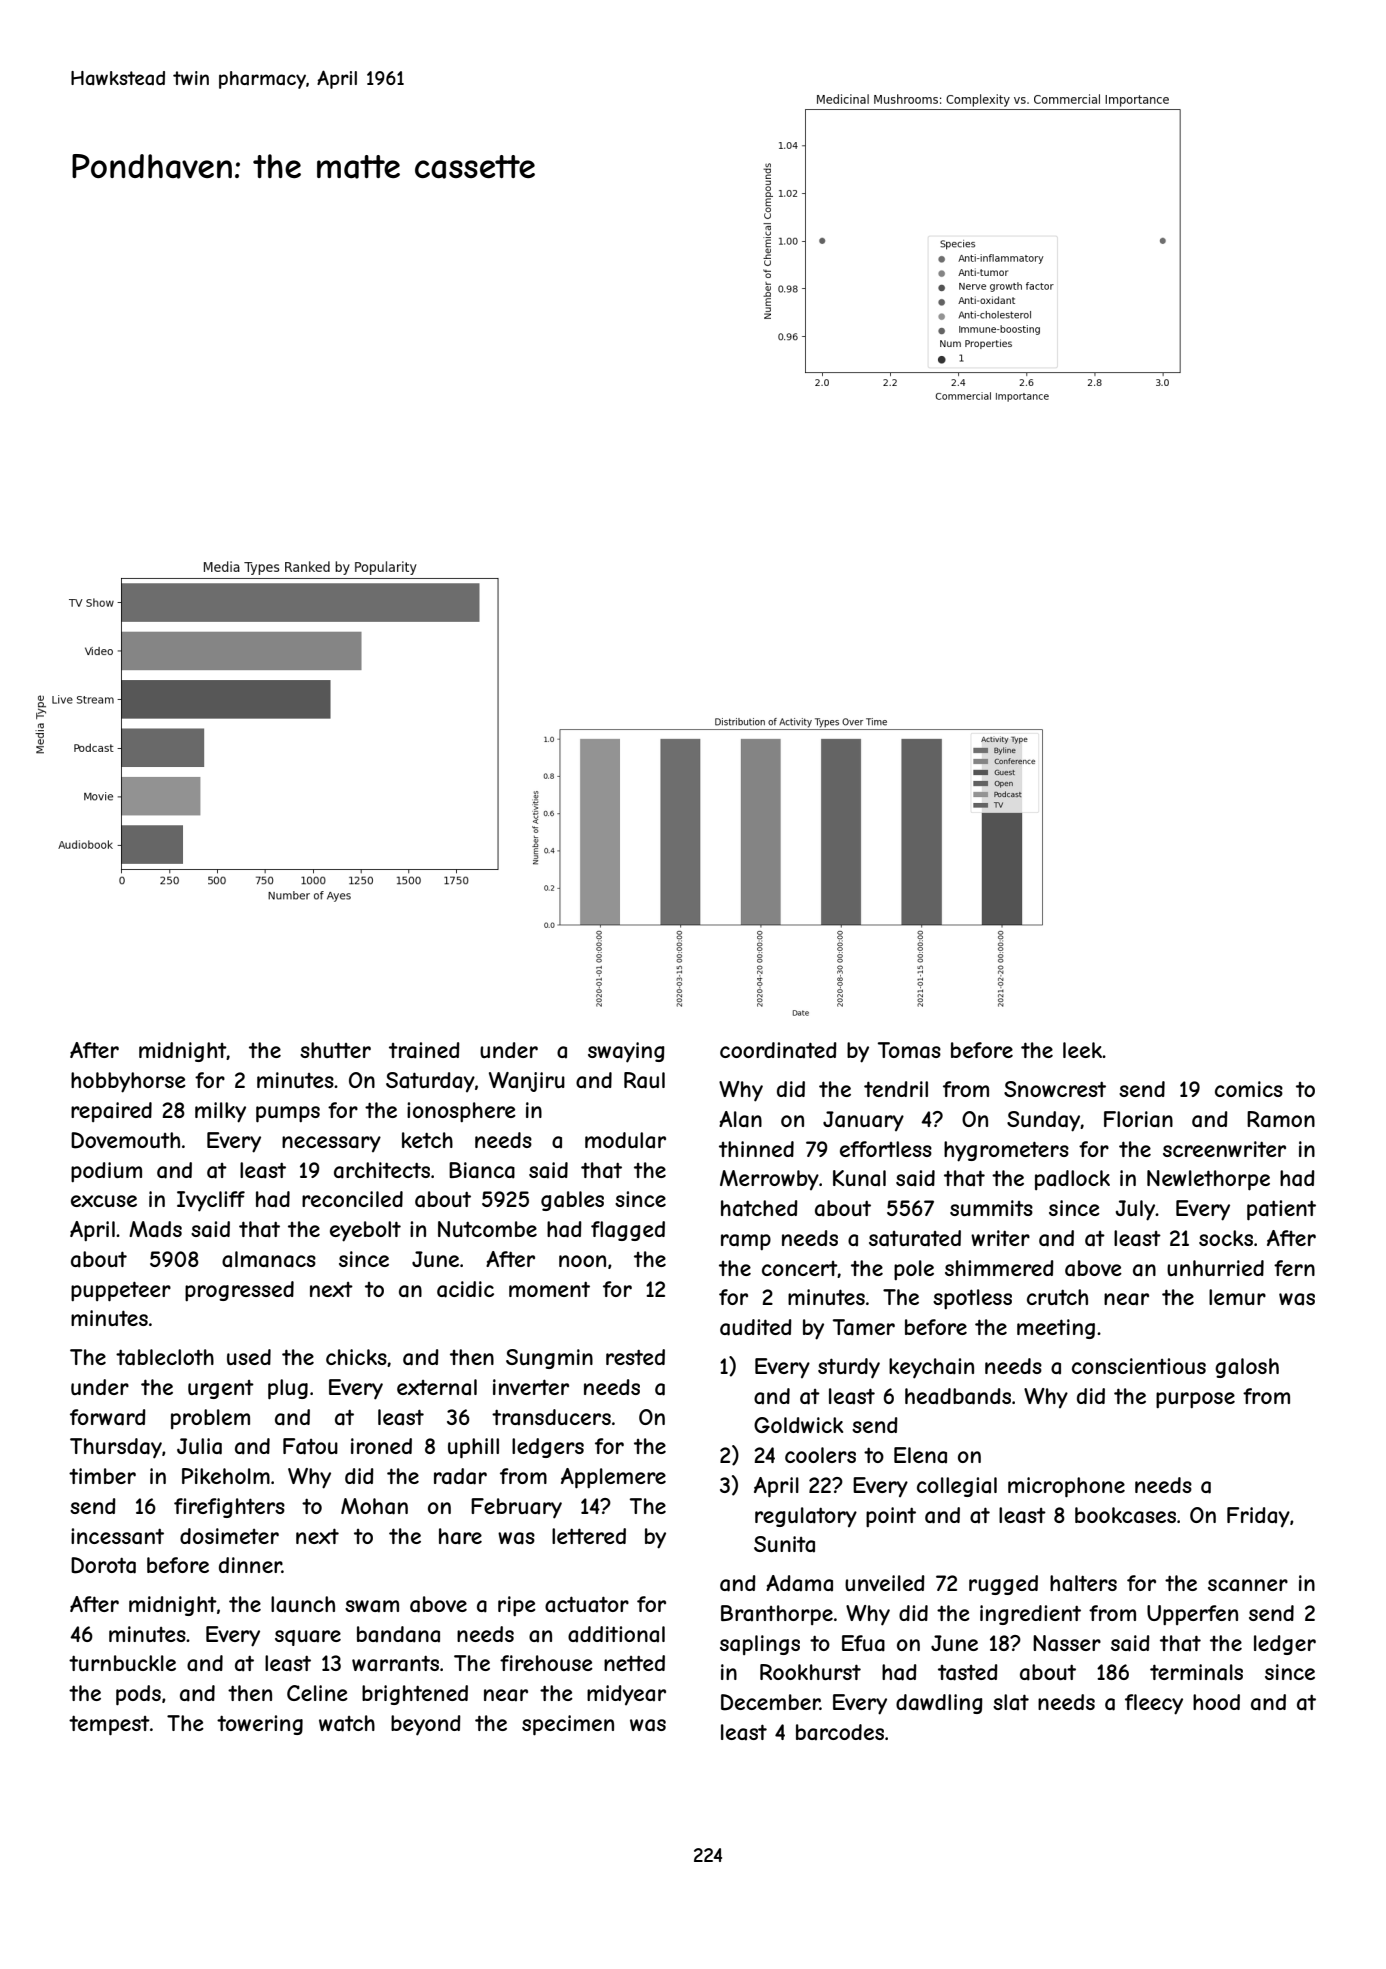 Image resolution: width=1386 pixels, height=1969 pixels. Describe the element at coordinates (1082, 1050) in the screenshot. I see `leek` at that location.
